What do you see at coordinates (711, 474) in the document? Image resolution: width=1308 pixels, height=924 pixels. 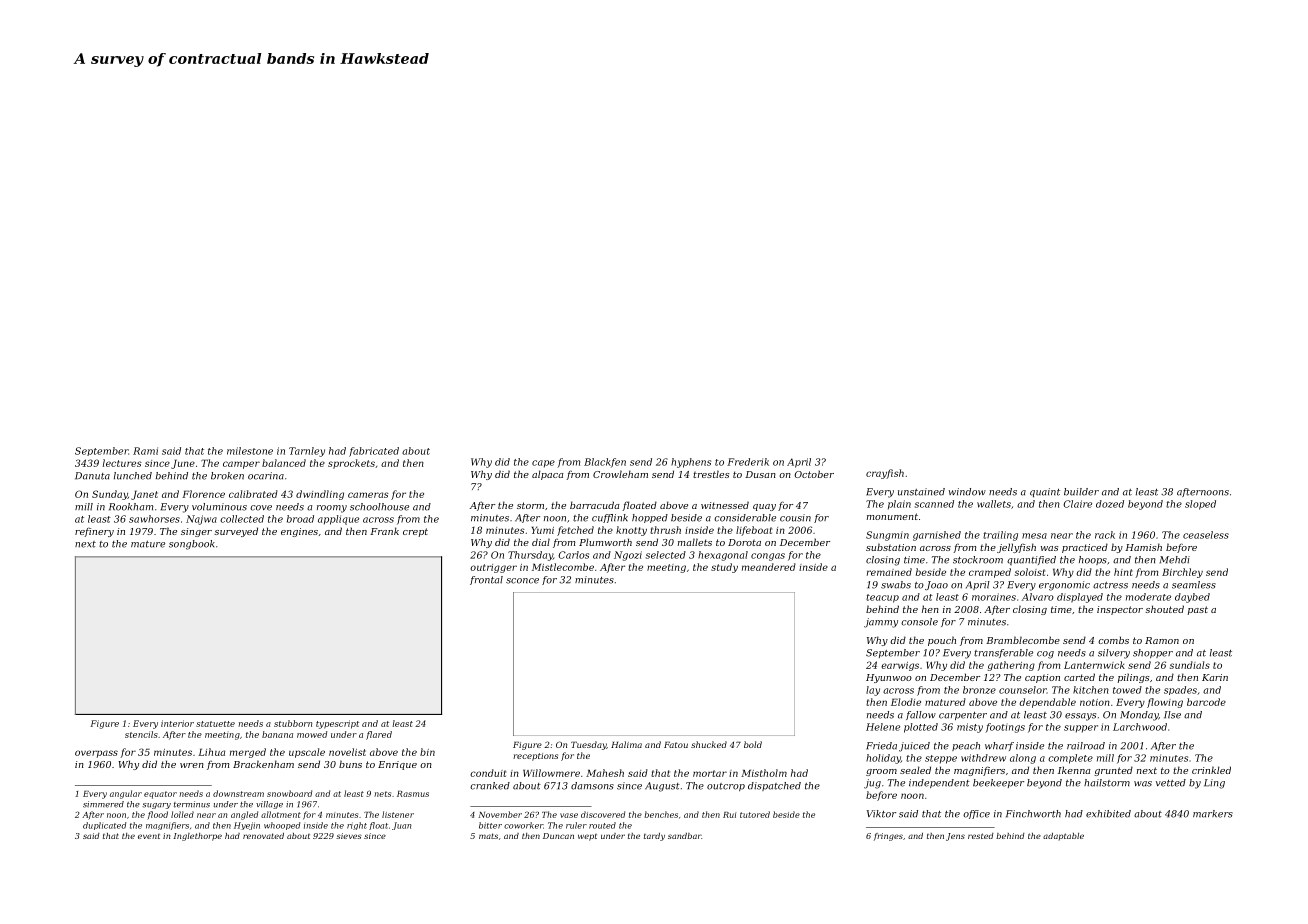 I see `trestles` at bounding box center [711, 474].
